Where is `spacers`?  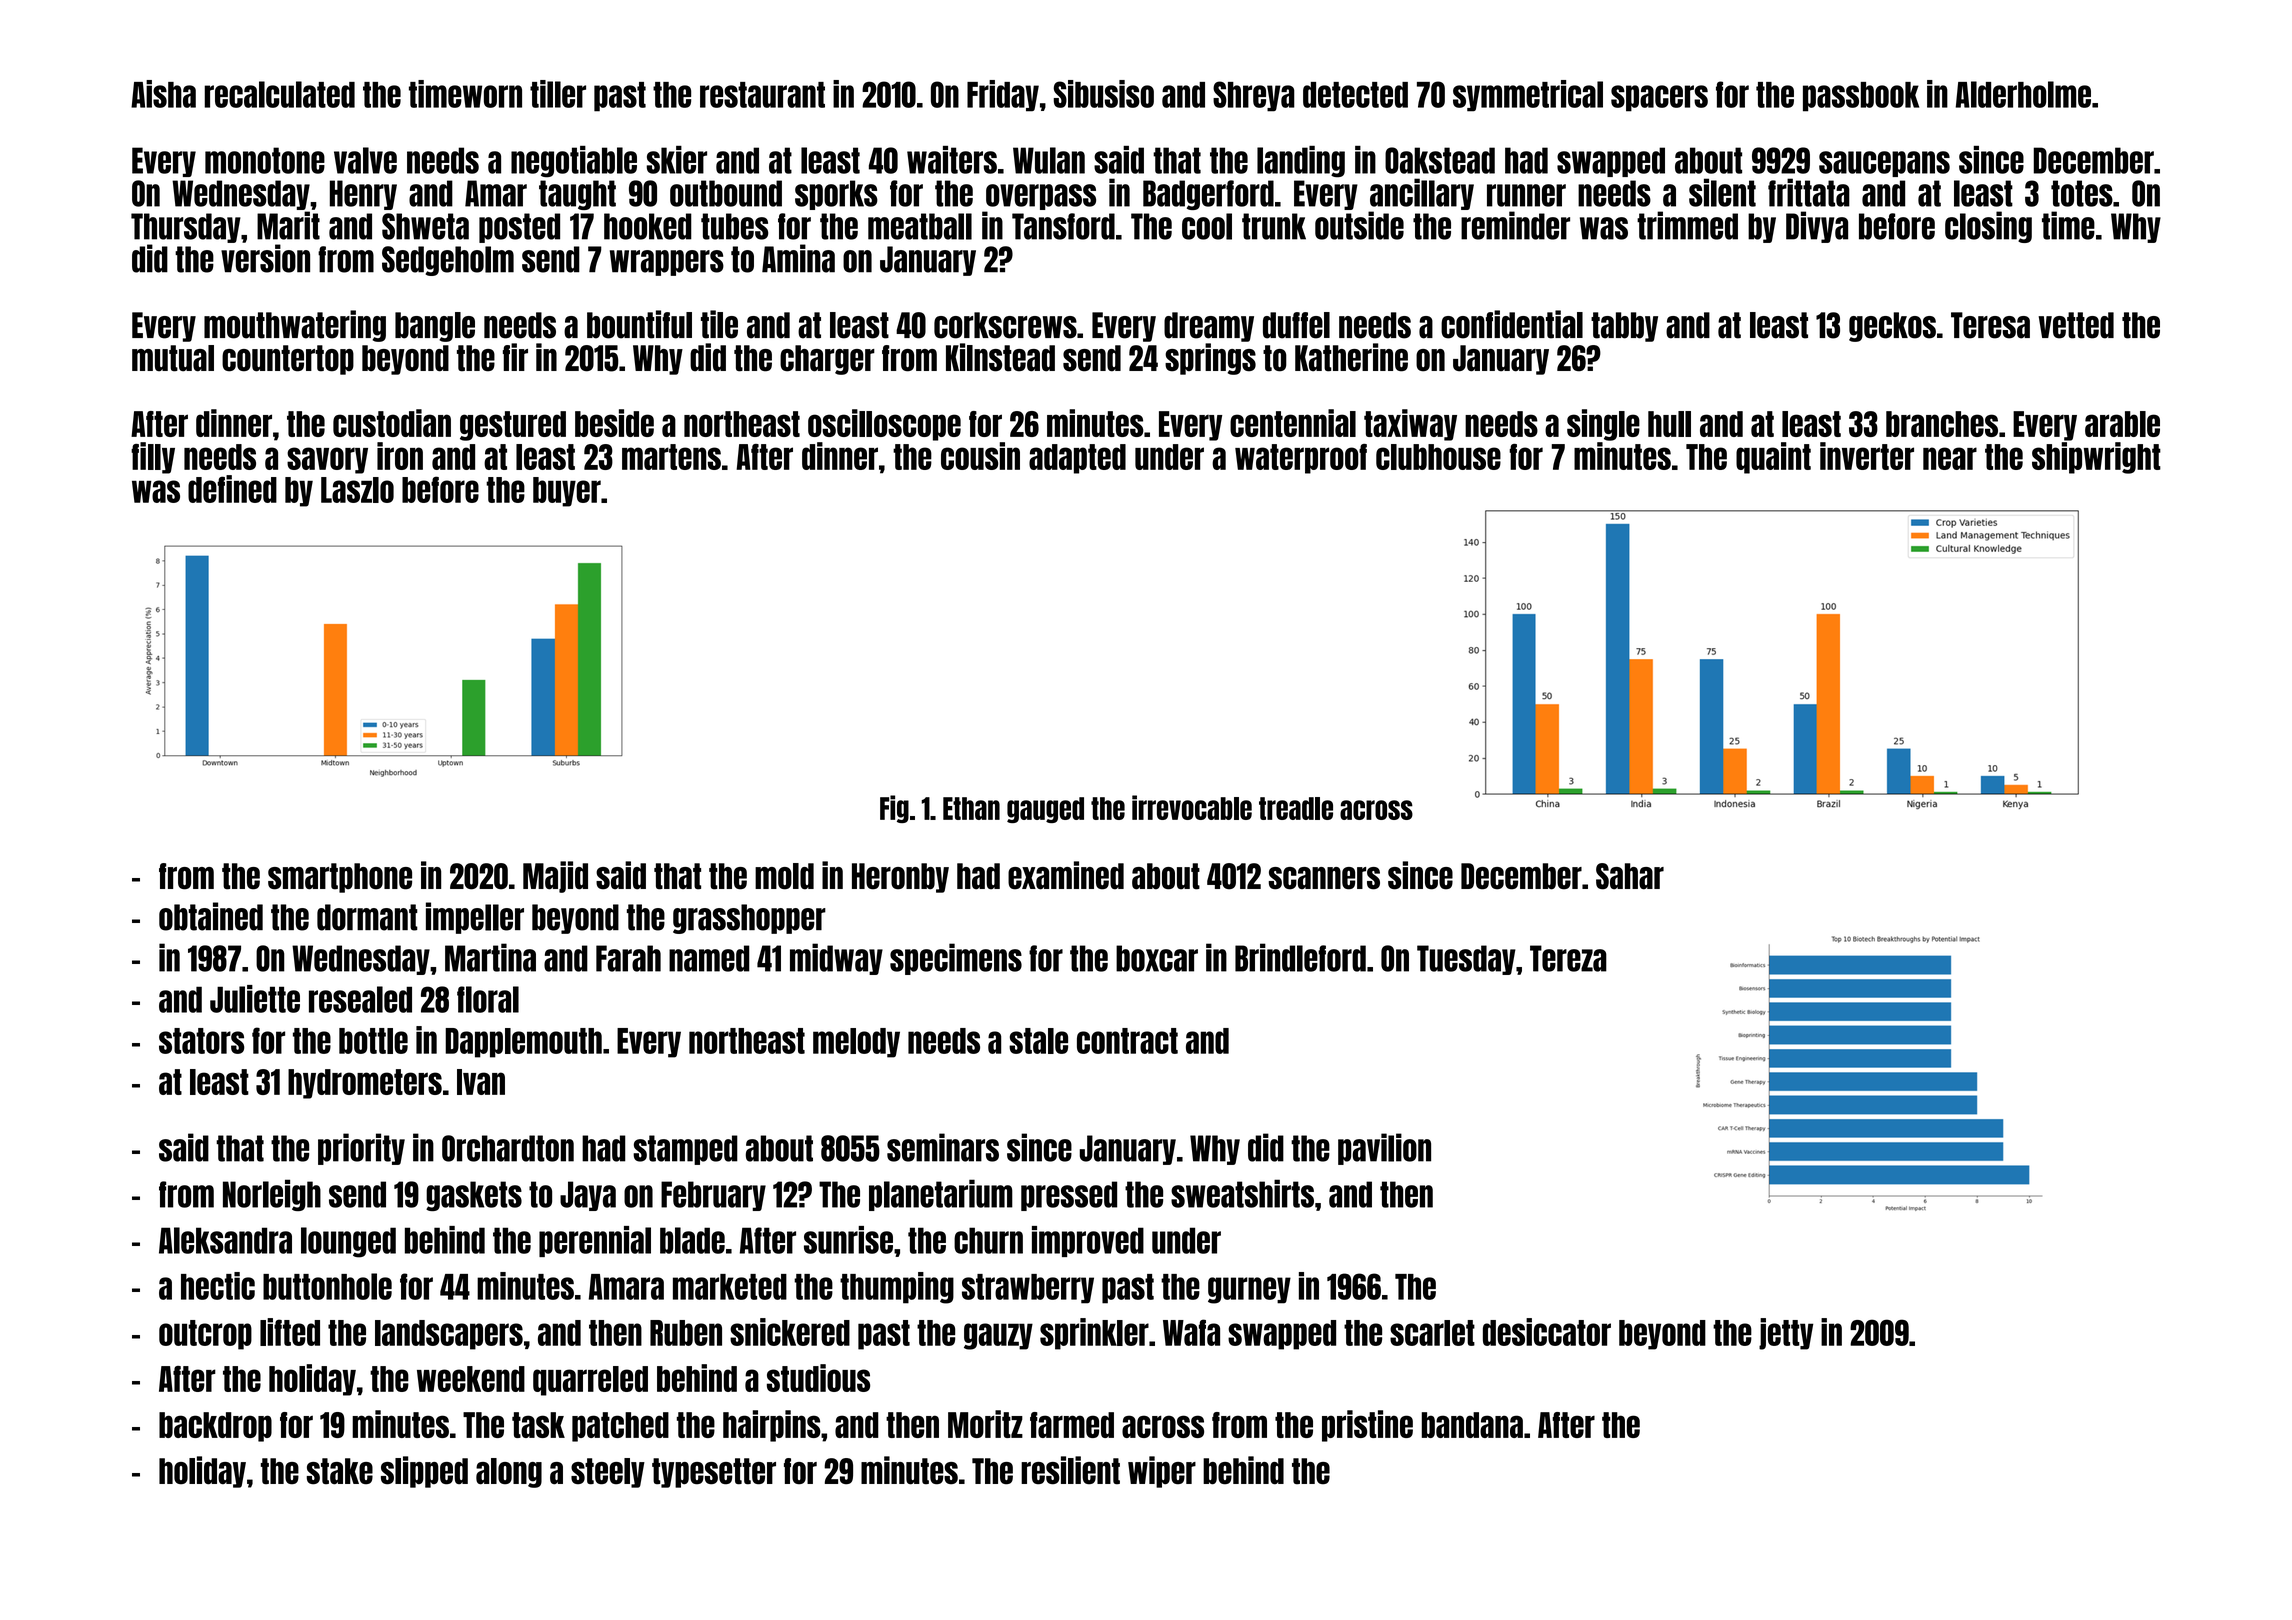 spacers is located at coordinates (1659, 98).
